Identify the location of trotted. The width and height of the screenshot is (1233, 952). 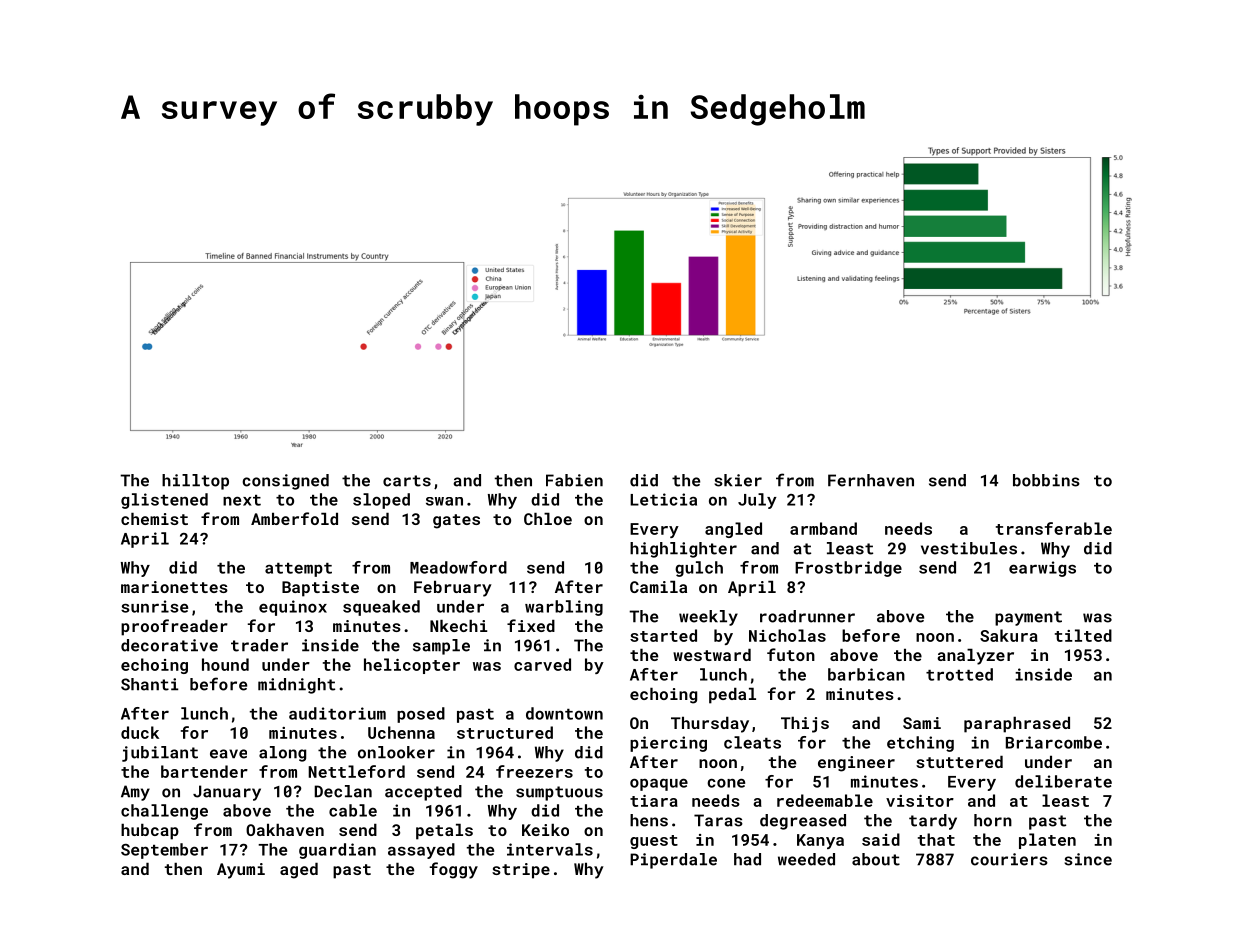
(959, 674).
